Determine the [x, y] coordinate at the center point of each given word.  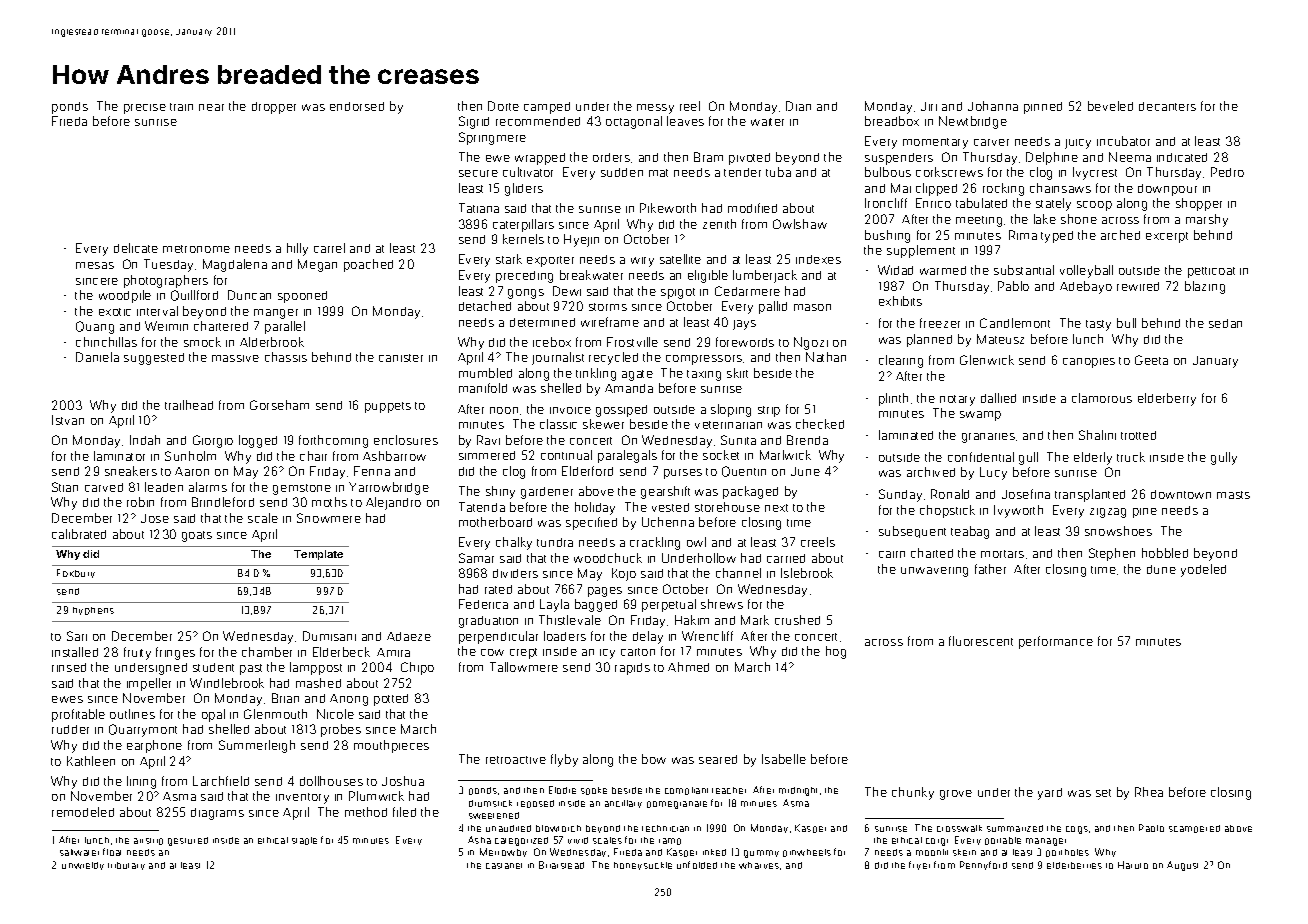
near [211, 107]
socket [721, 455]
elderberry [1167, 399]
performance [1056, 642]
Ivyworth [1018, 511]
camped [547, 108]
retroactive [516, 760]
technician [665, 828]
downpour [1167, 190]
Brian [285, 698]
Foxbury [76, 573]
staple [304, 841]
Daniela [97, 357]
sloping [731, 410]
